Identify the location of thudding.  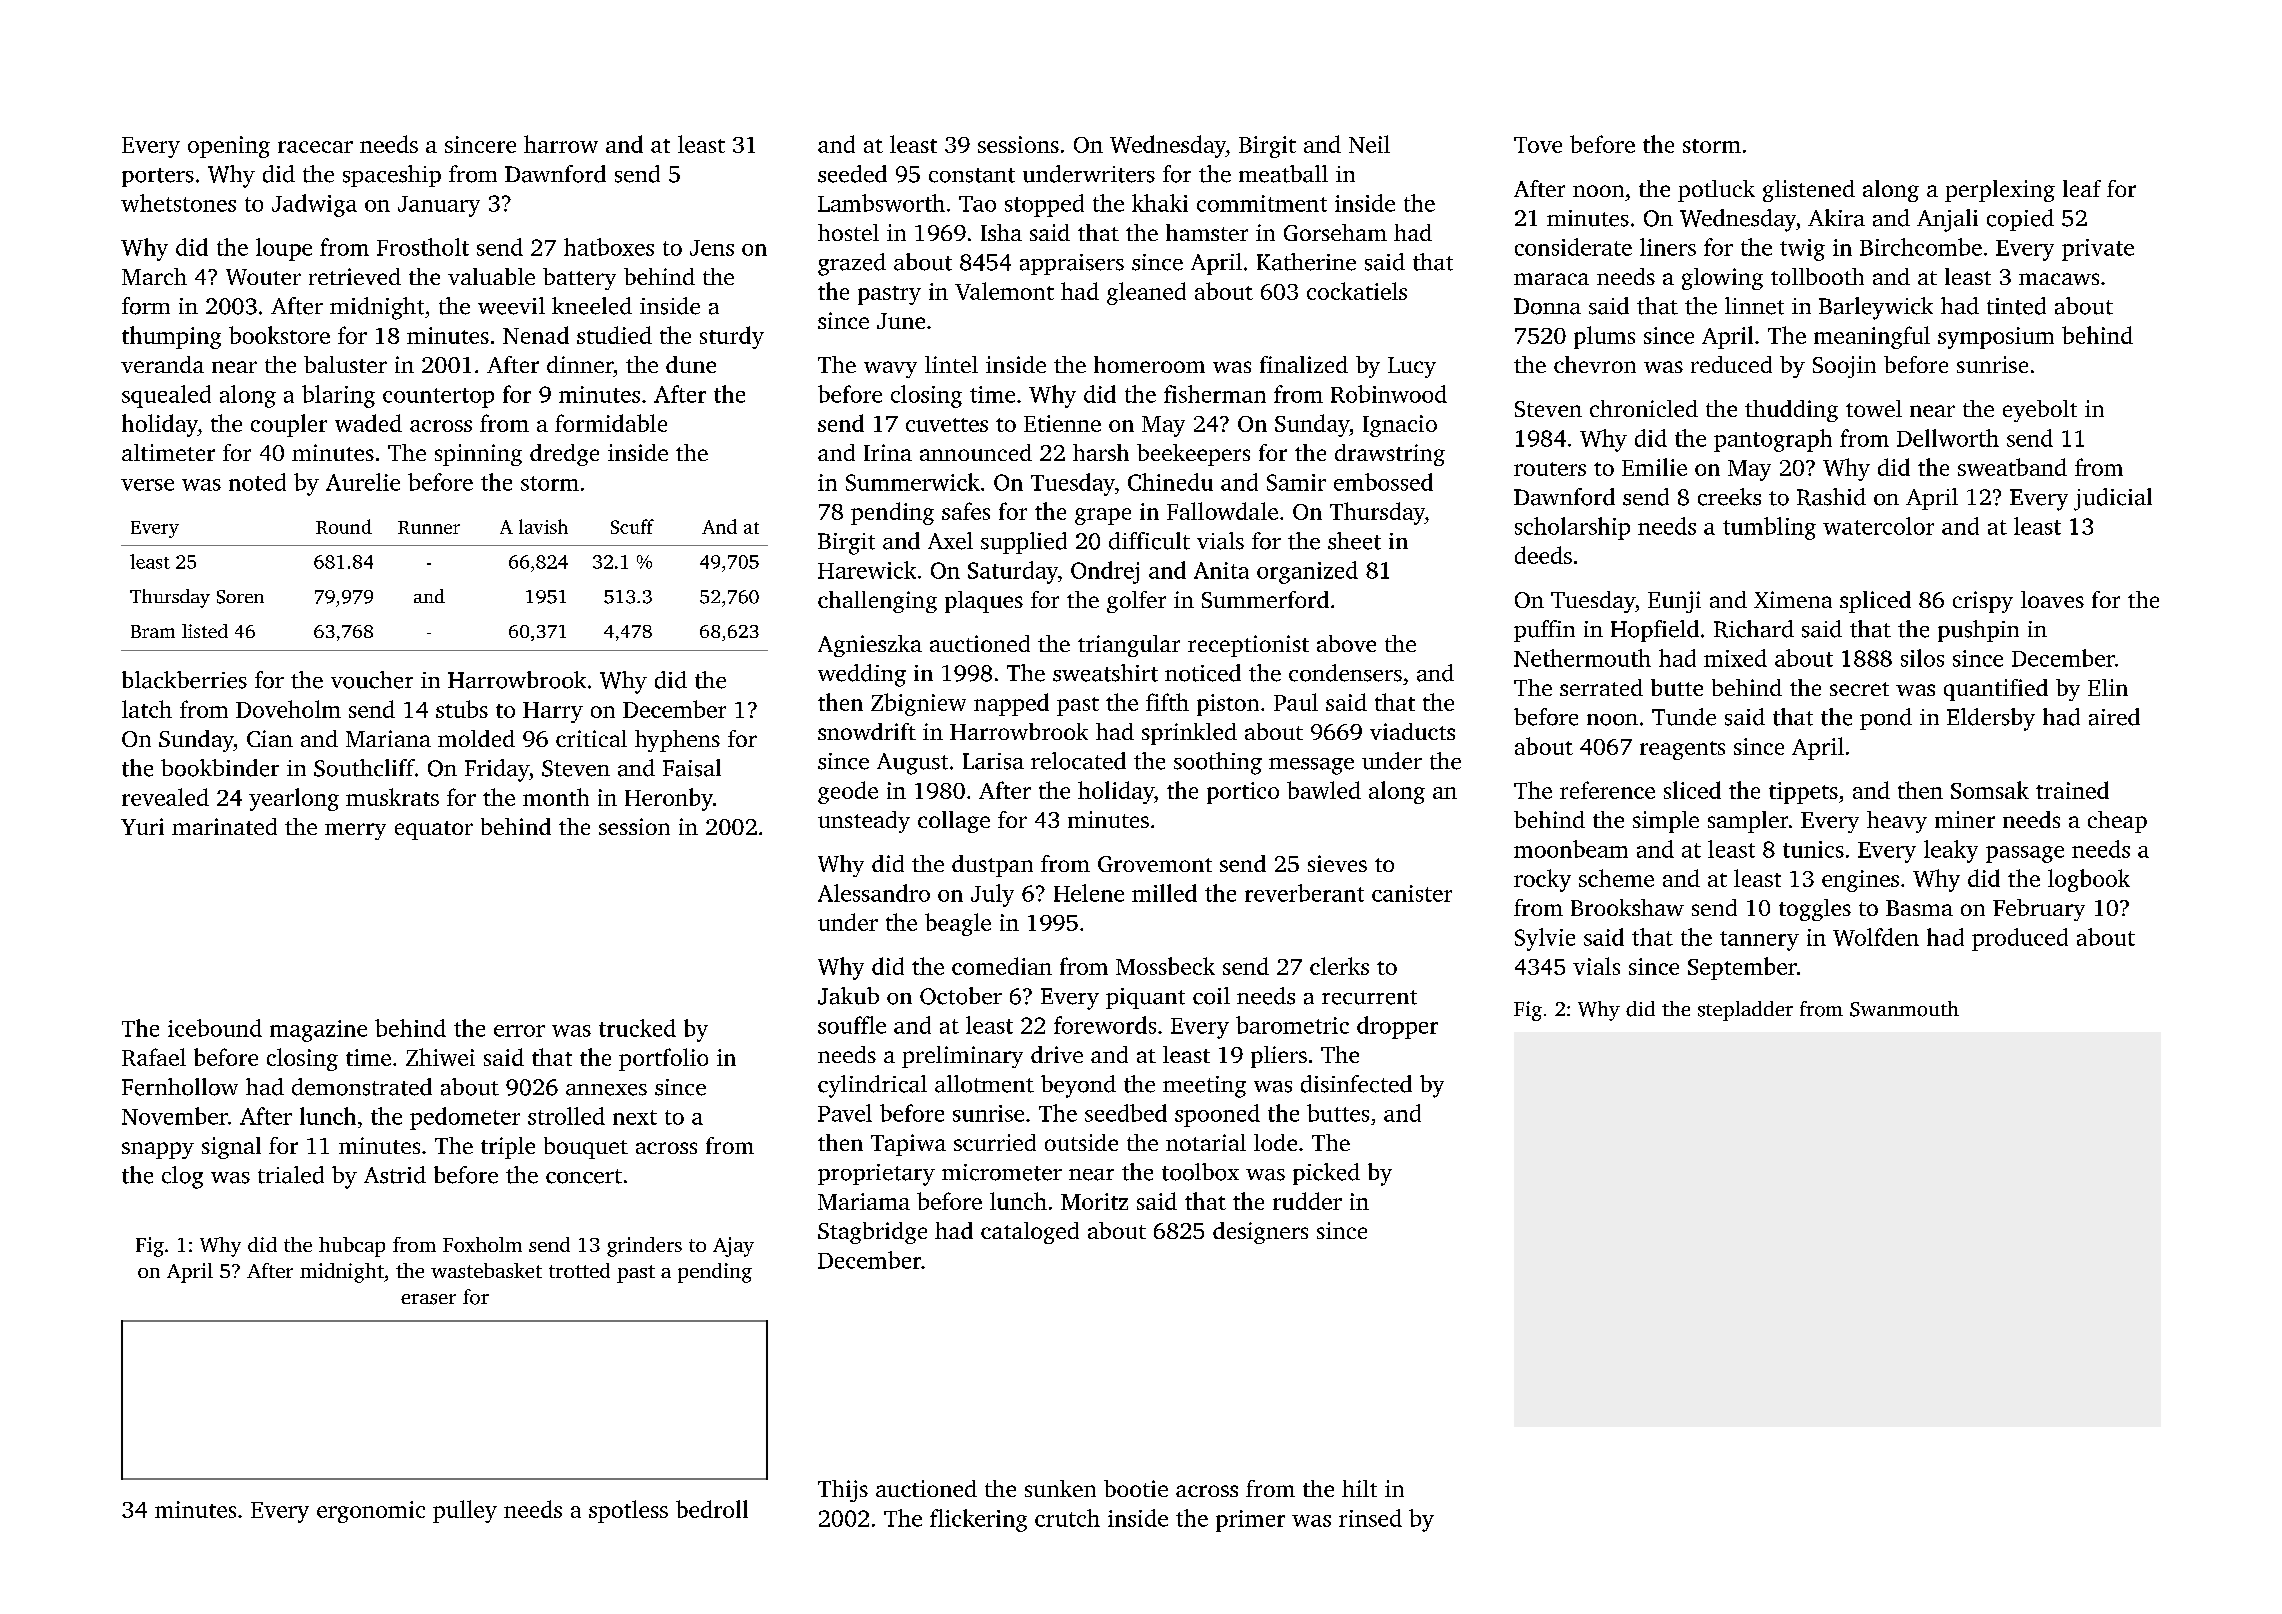
(1791, 411).
